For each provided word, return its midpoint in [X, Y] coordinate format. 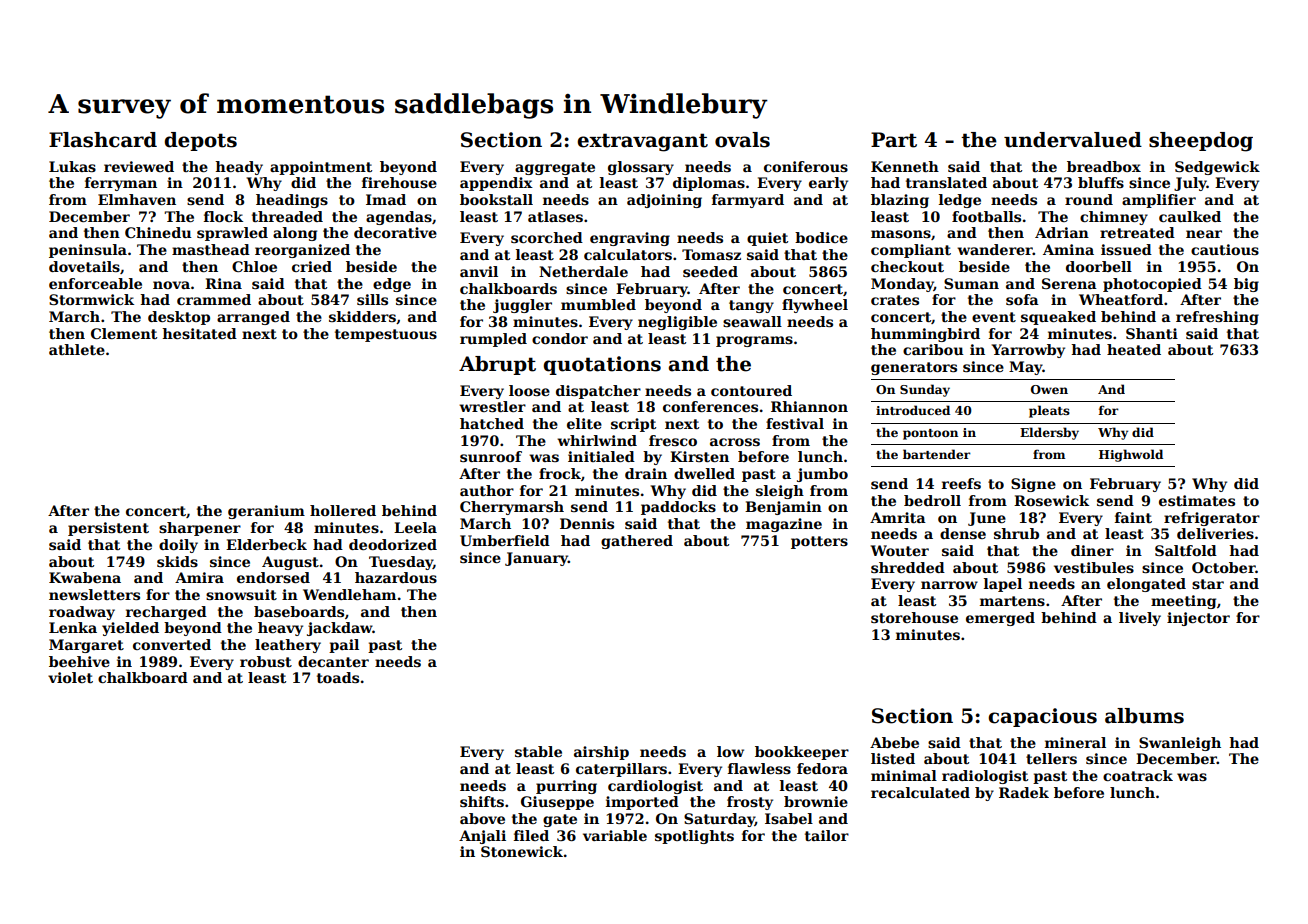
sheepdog [1201, 142]
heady [239, 168]
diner [1092, 550]
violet [70, 677]
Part [894, 140]
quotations [602, 365]
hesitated [199, 333]
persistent [108, 529]
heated [1134, 349]
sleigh [780, 492]
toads [338, 677]
